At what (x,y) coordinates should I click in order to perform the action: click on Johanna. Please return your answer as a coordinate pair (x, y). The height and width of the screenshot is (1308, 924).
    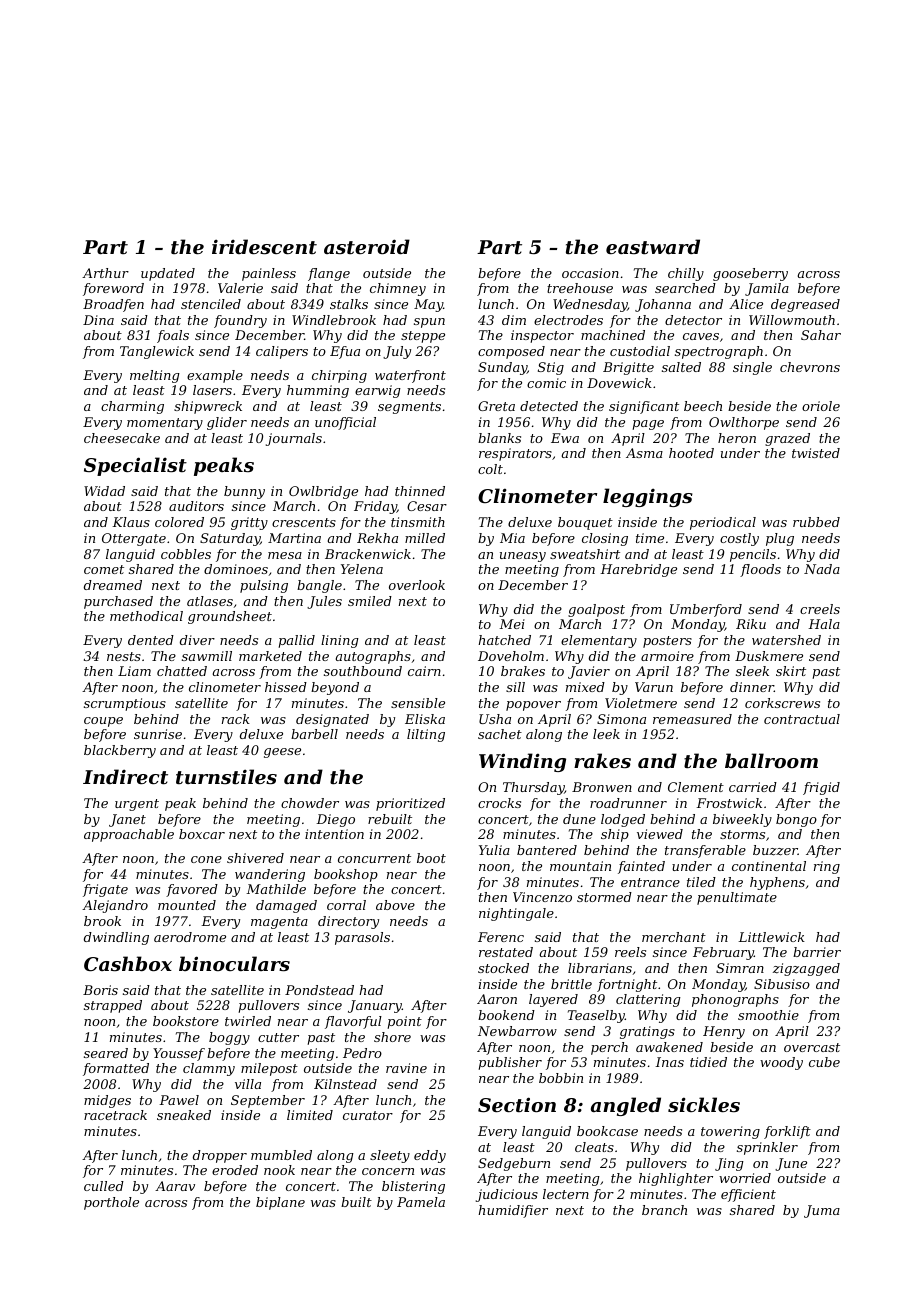
    Looking at the image, I should click on (663, 305).
